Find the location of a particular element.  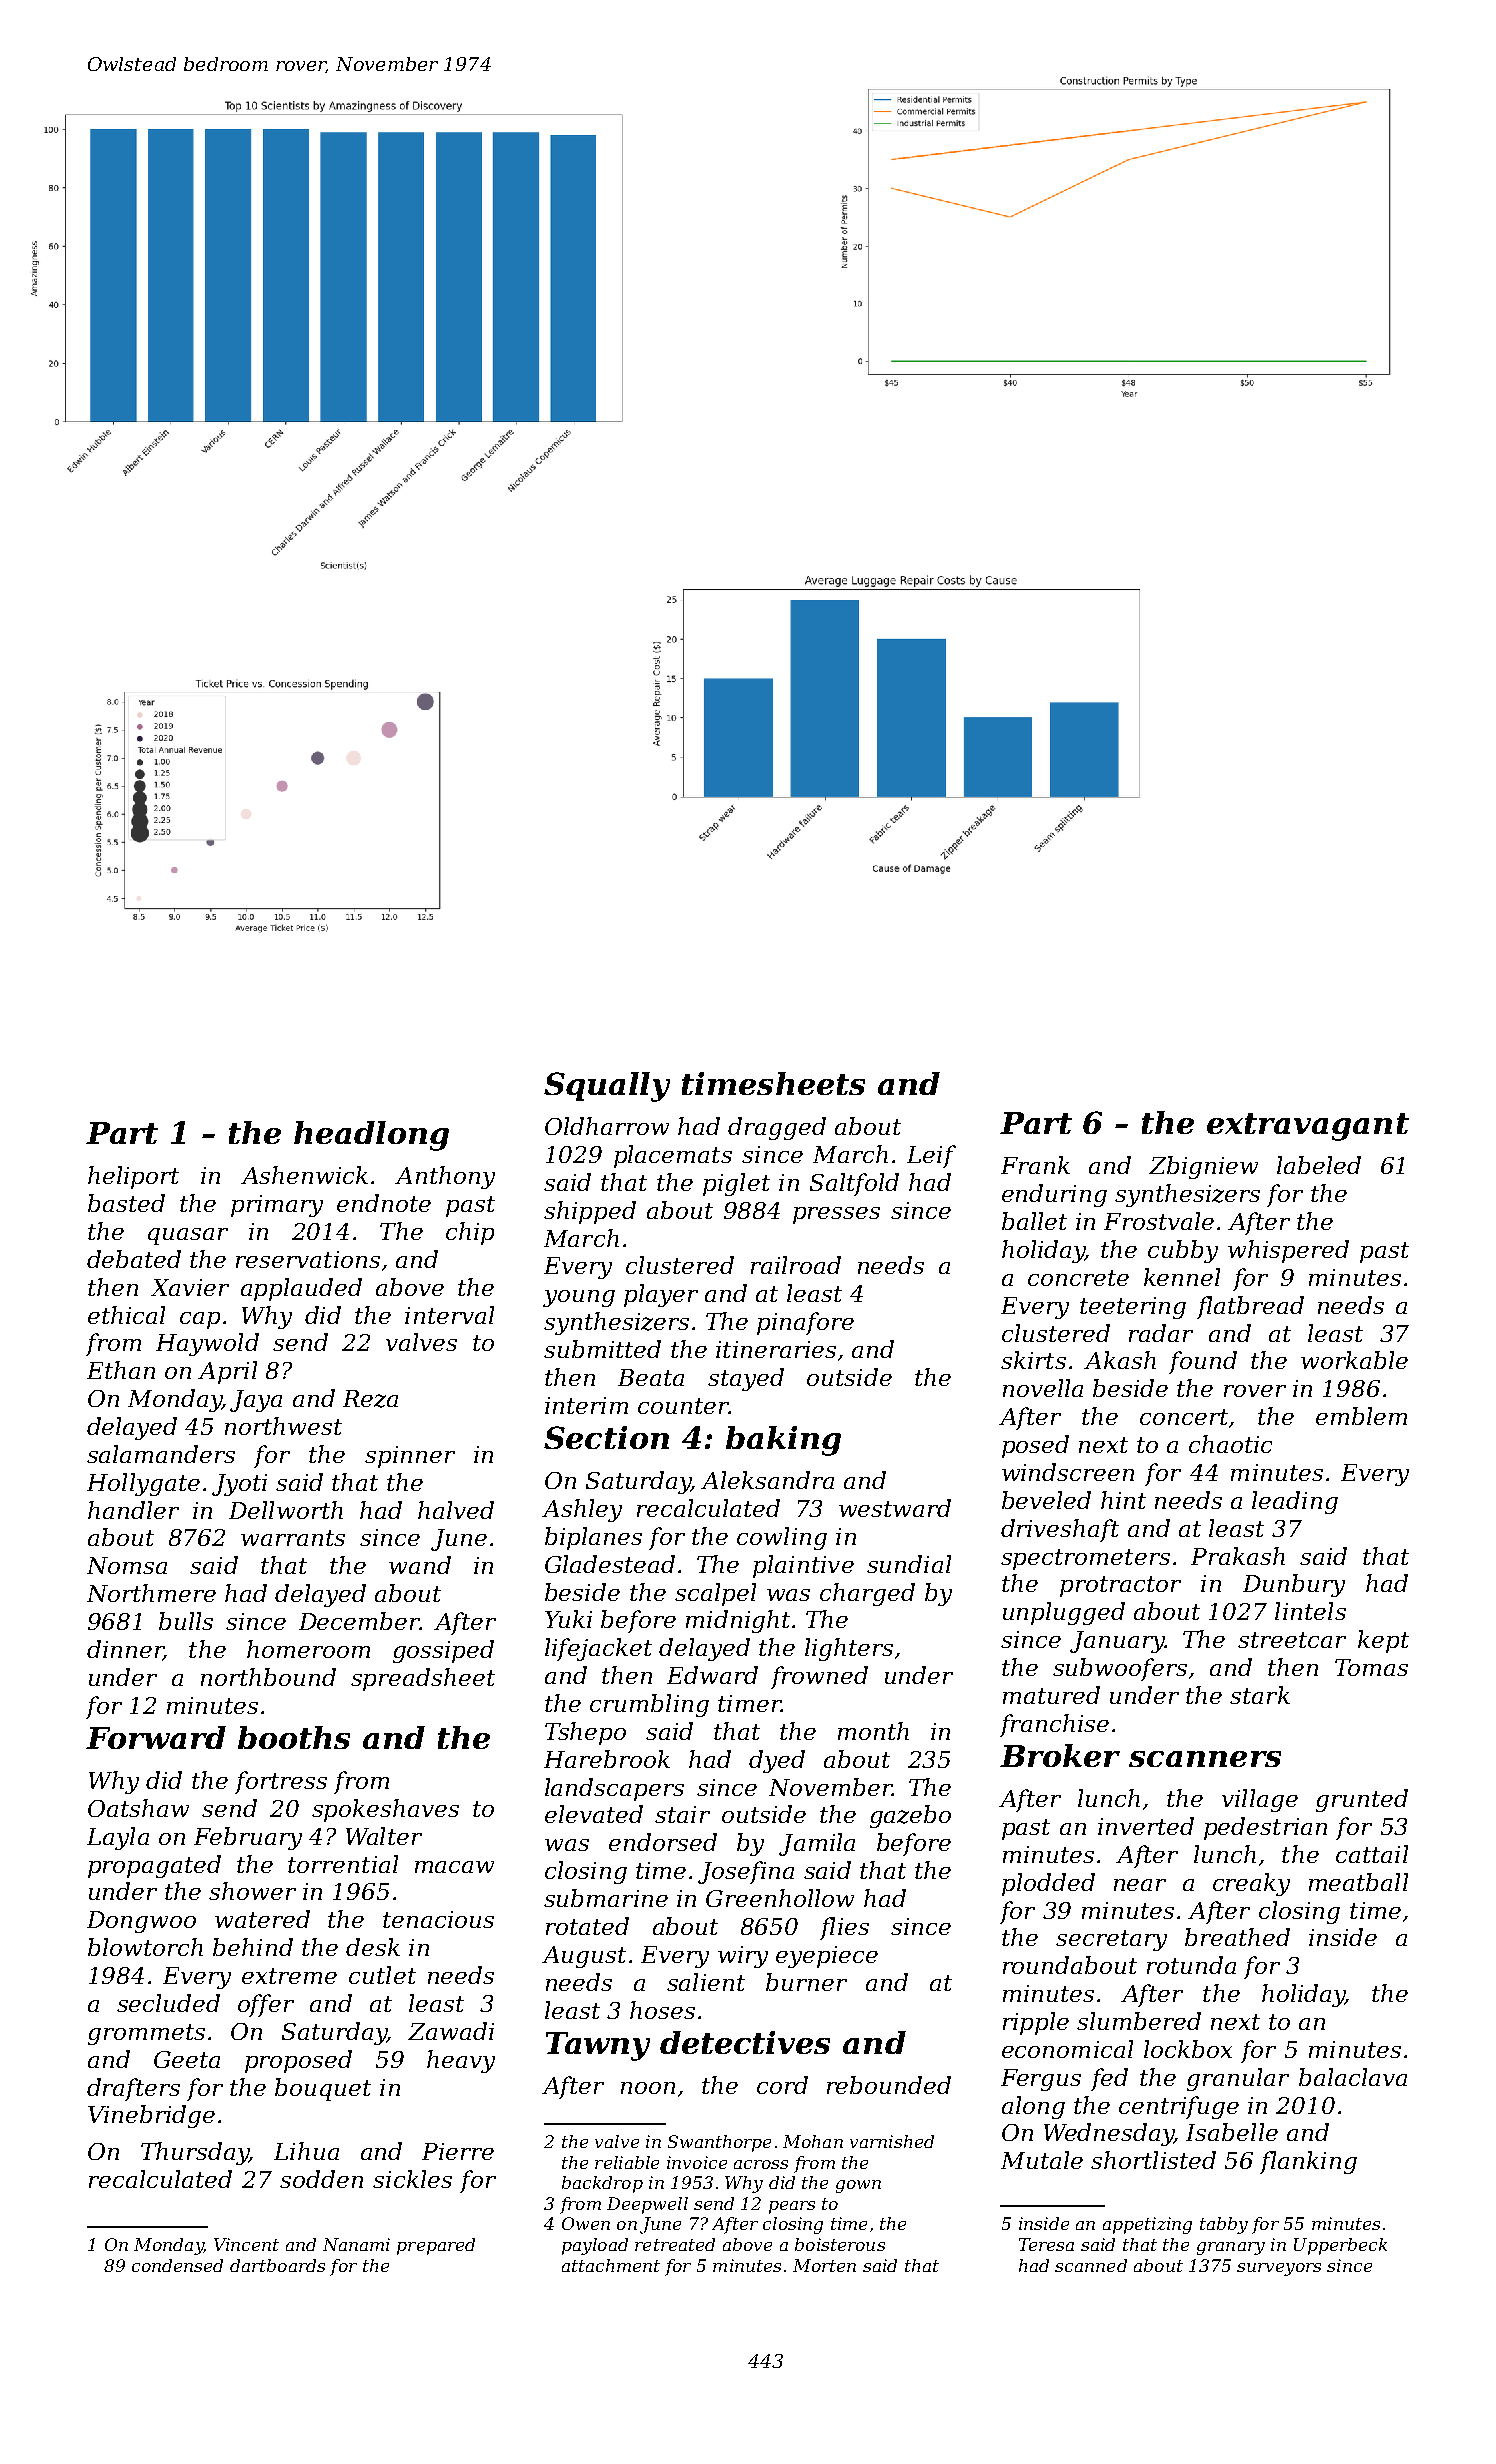

extravagant is located at coordinates (1308, 1127).
